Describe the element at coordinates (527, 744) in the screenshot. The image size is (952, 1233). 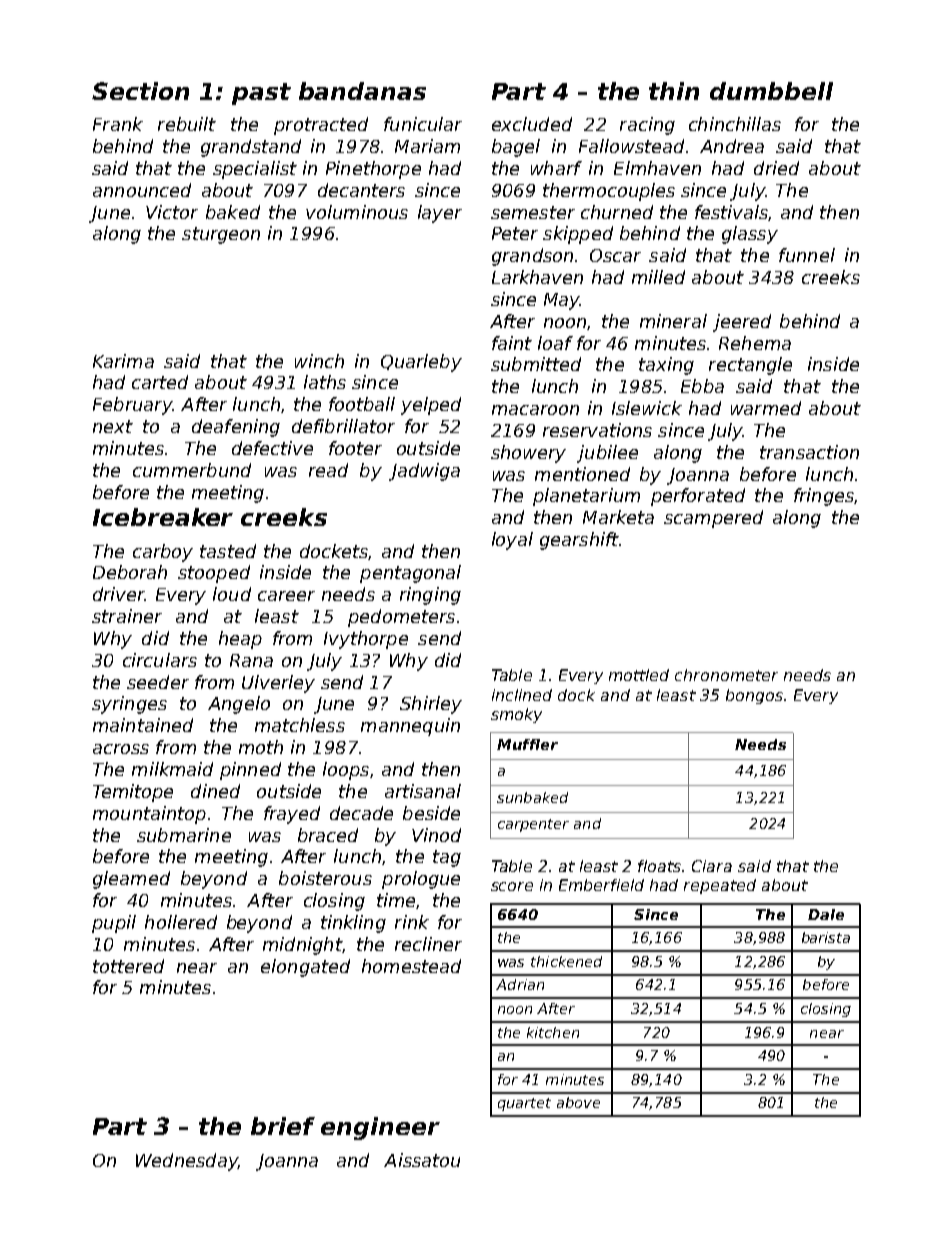
I see `Muffler` at that location.
